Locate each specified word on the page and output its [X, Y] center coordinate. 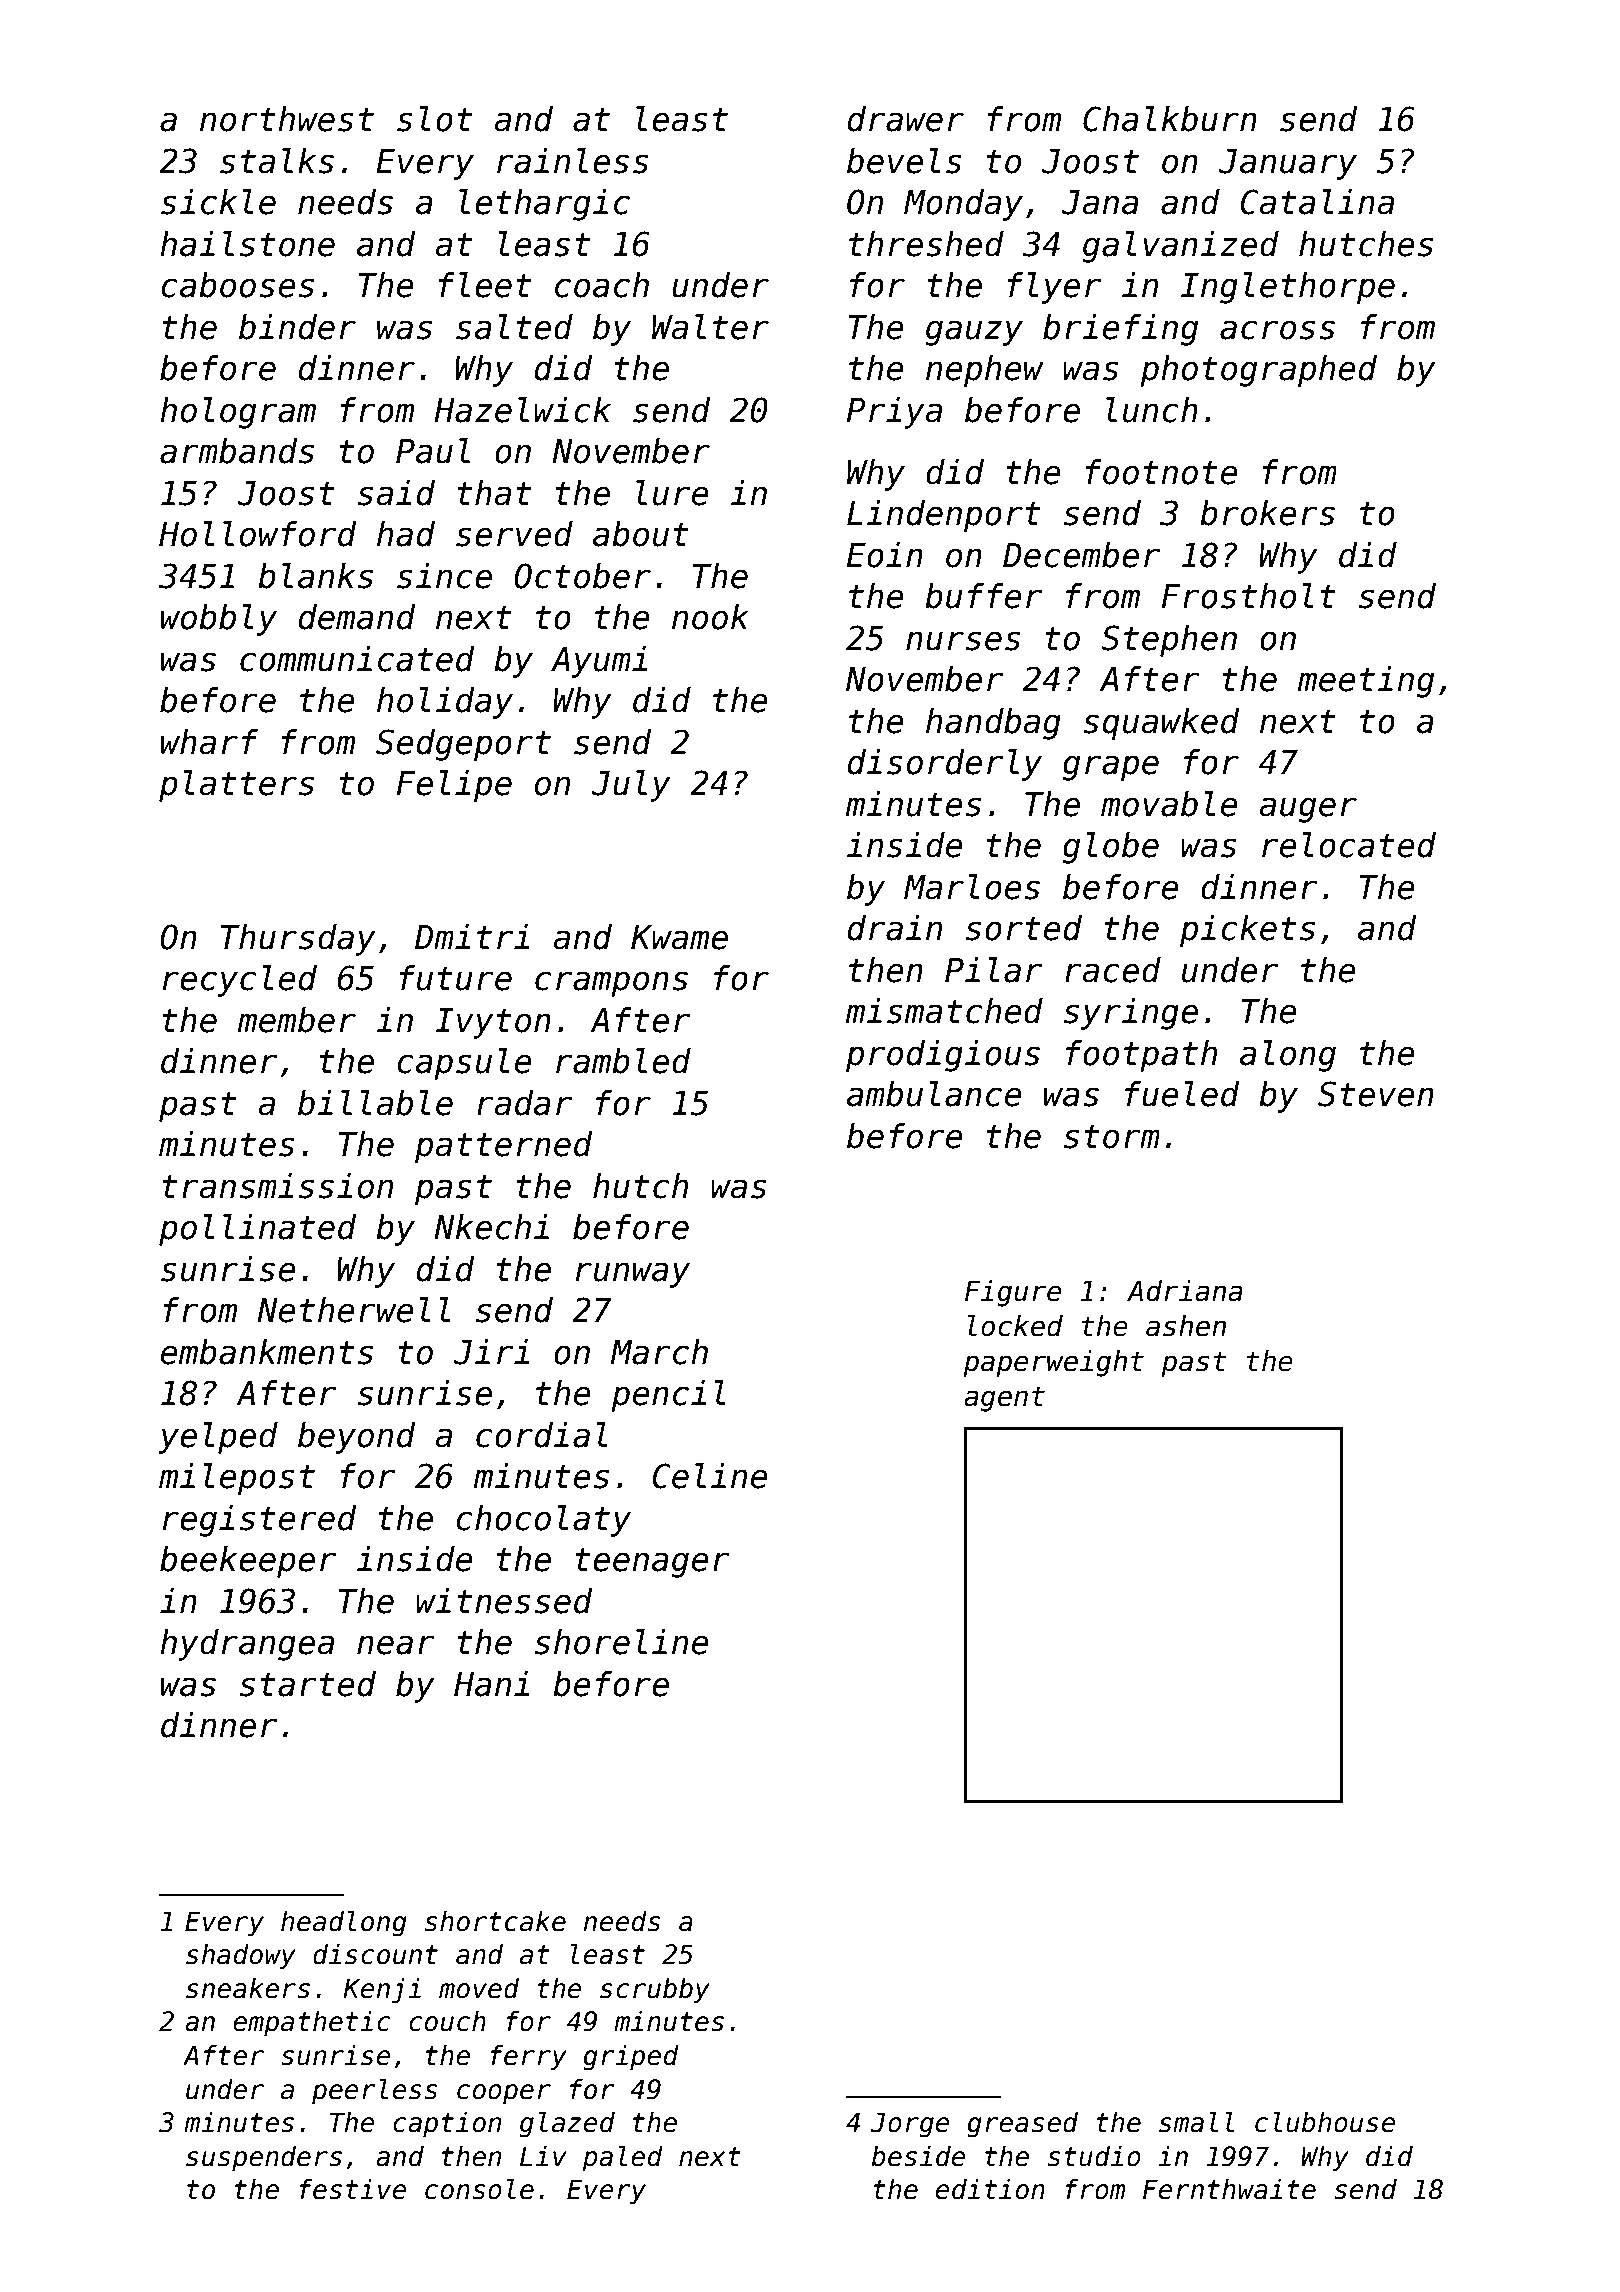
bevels [904, 161]
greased [1022, 2124]
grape [1111, 768]
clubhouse [1325, 2122]
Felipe [454, 786]
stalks [277, 161]
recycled [240, 981]
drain [895, 928]
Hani [491, 1684]
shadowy [241, 1956]
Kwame [679, 937]
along [1288, 1056]
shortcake [495, 1921]
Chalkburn [1170, 119]
